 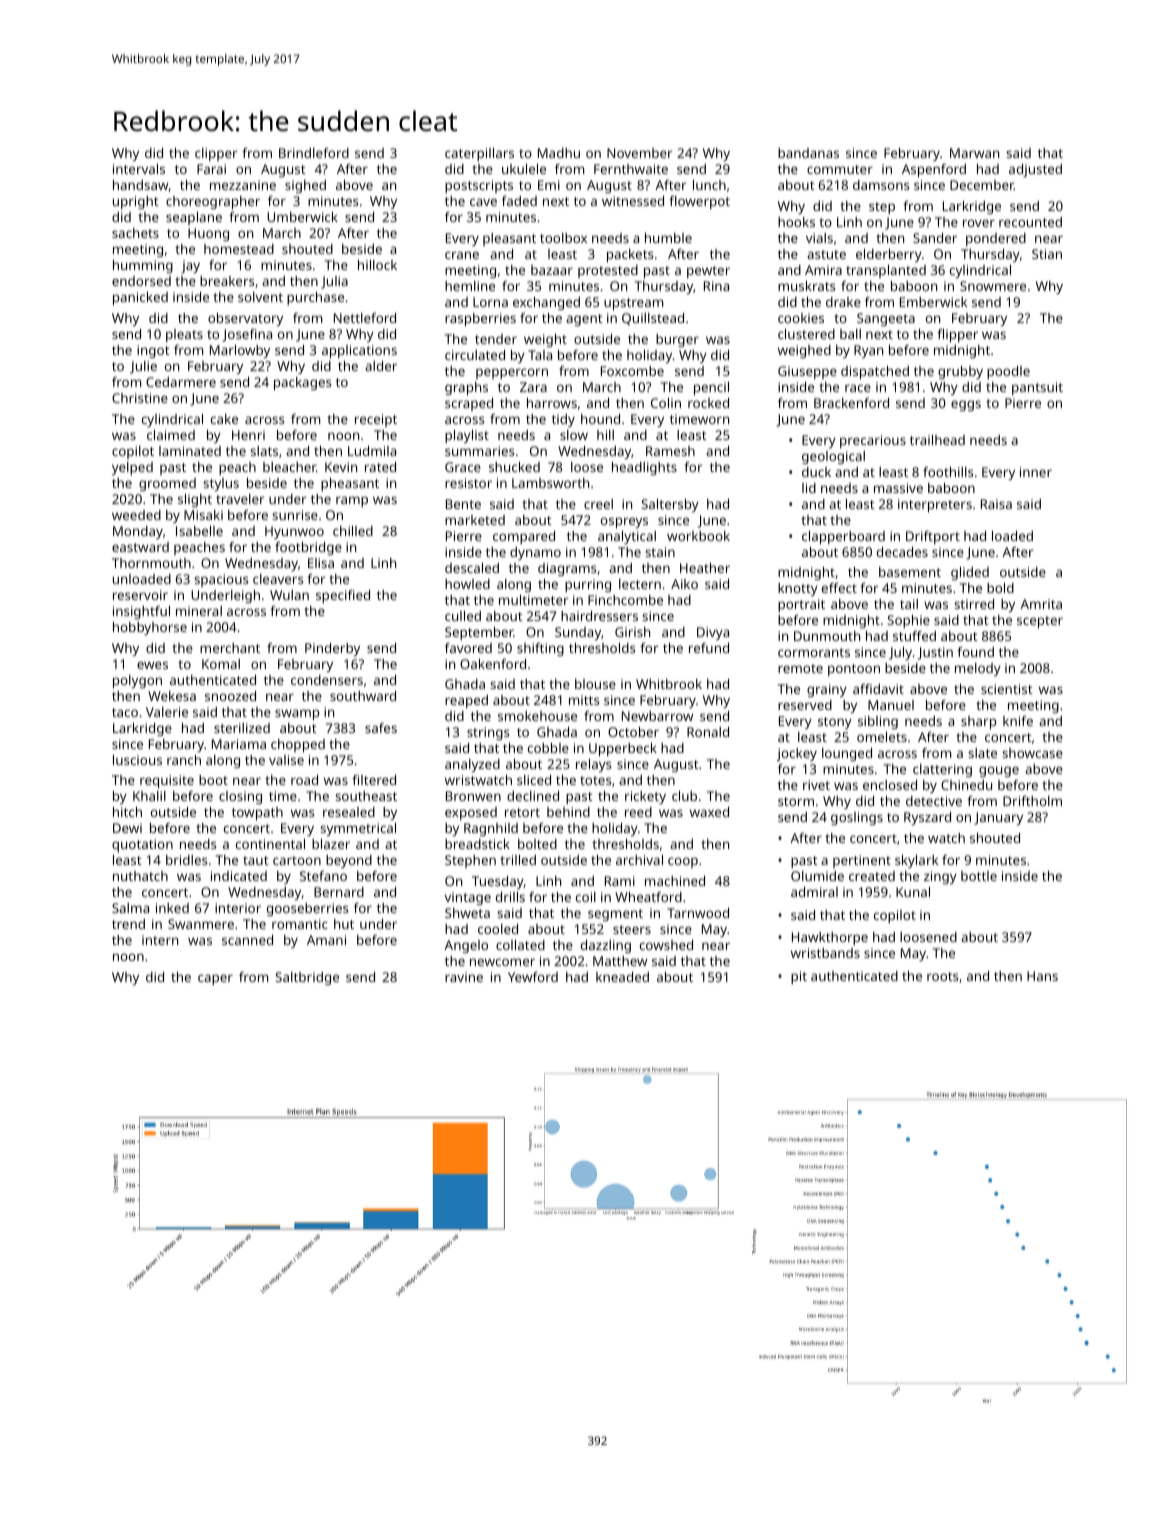 What do you see at coordinates (519, 201) in the screenshot?
I see `faded` at bounding box center [519, 201].
